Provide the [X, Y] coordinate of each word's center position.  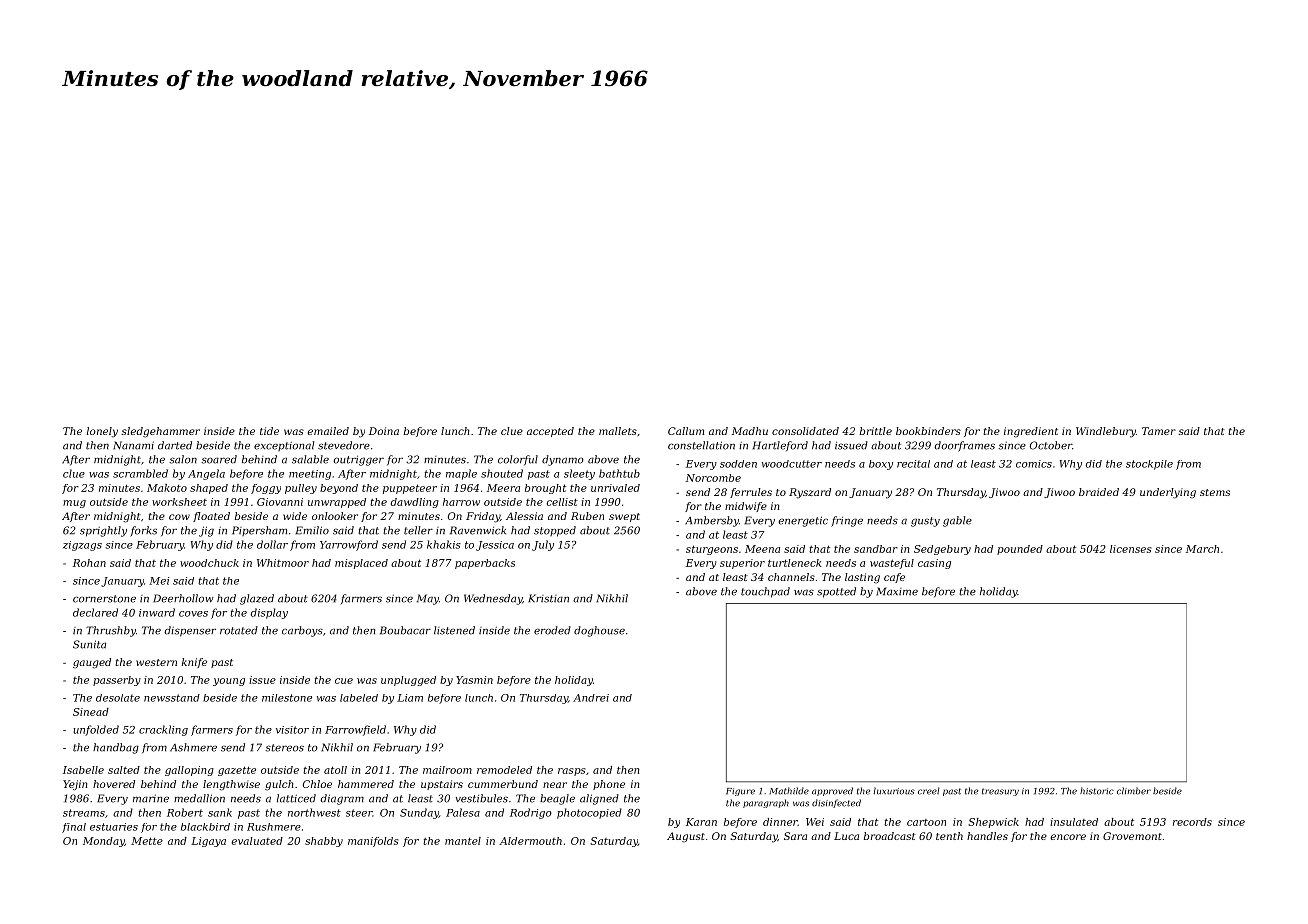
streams [84, 813]
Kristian [548, 598]
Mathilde [789, 791]
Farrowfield [355, 730]
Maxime [897, 591]
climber [1134, 791]
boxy [881, 465]
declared [95, 612]
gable [957, 521]
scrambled [140, 473]
